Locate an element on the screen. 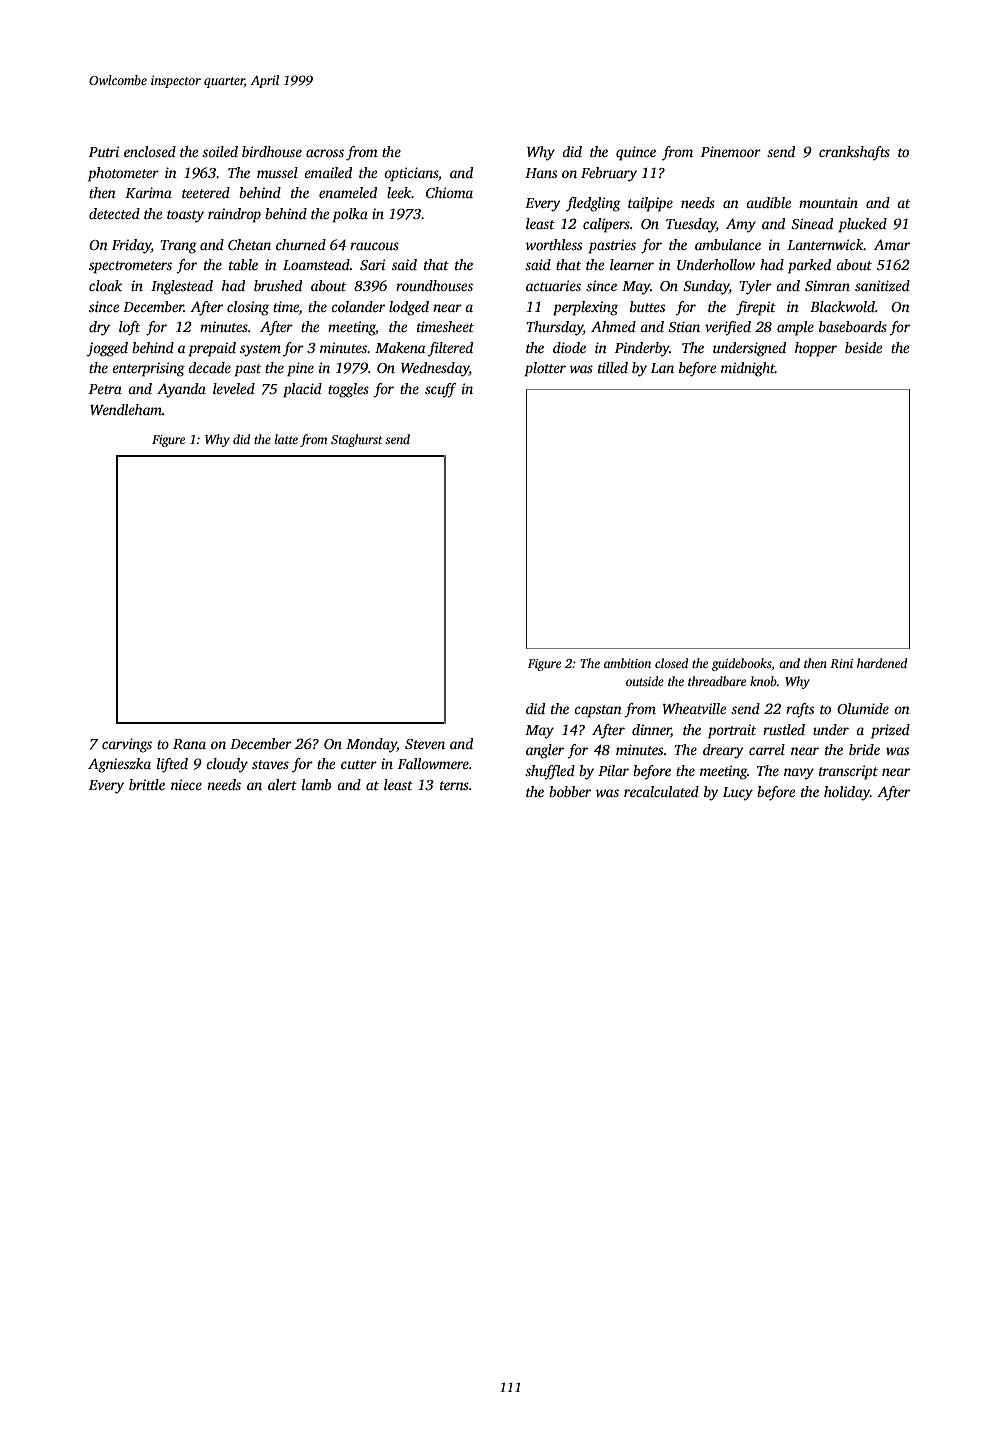 Image resolution: width=999 pixels, height=1447 pixels. midnight is located at coordinates (748, 369).
